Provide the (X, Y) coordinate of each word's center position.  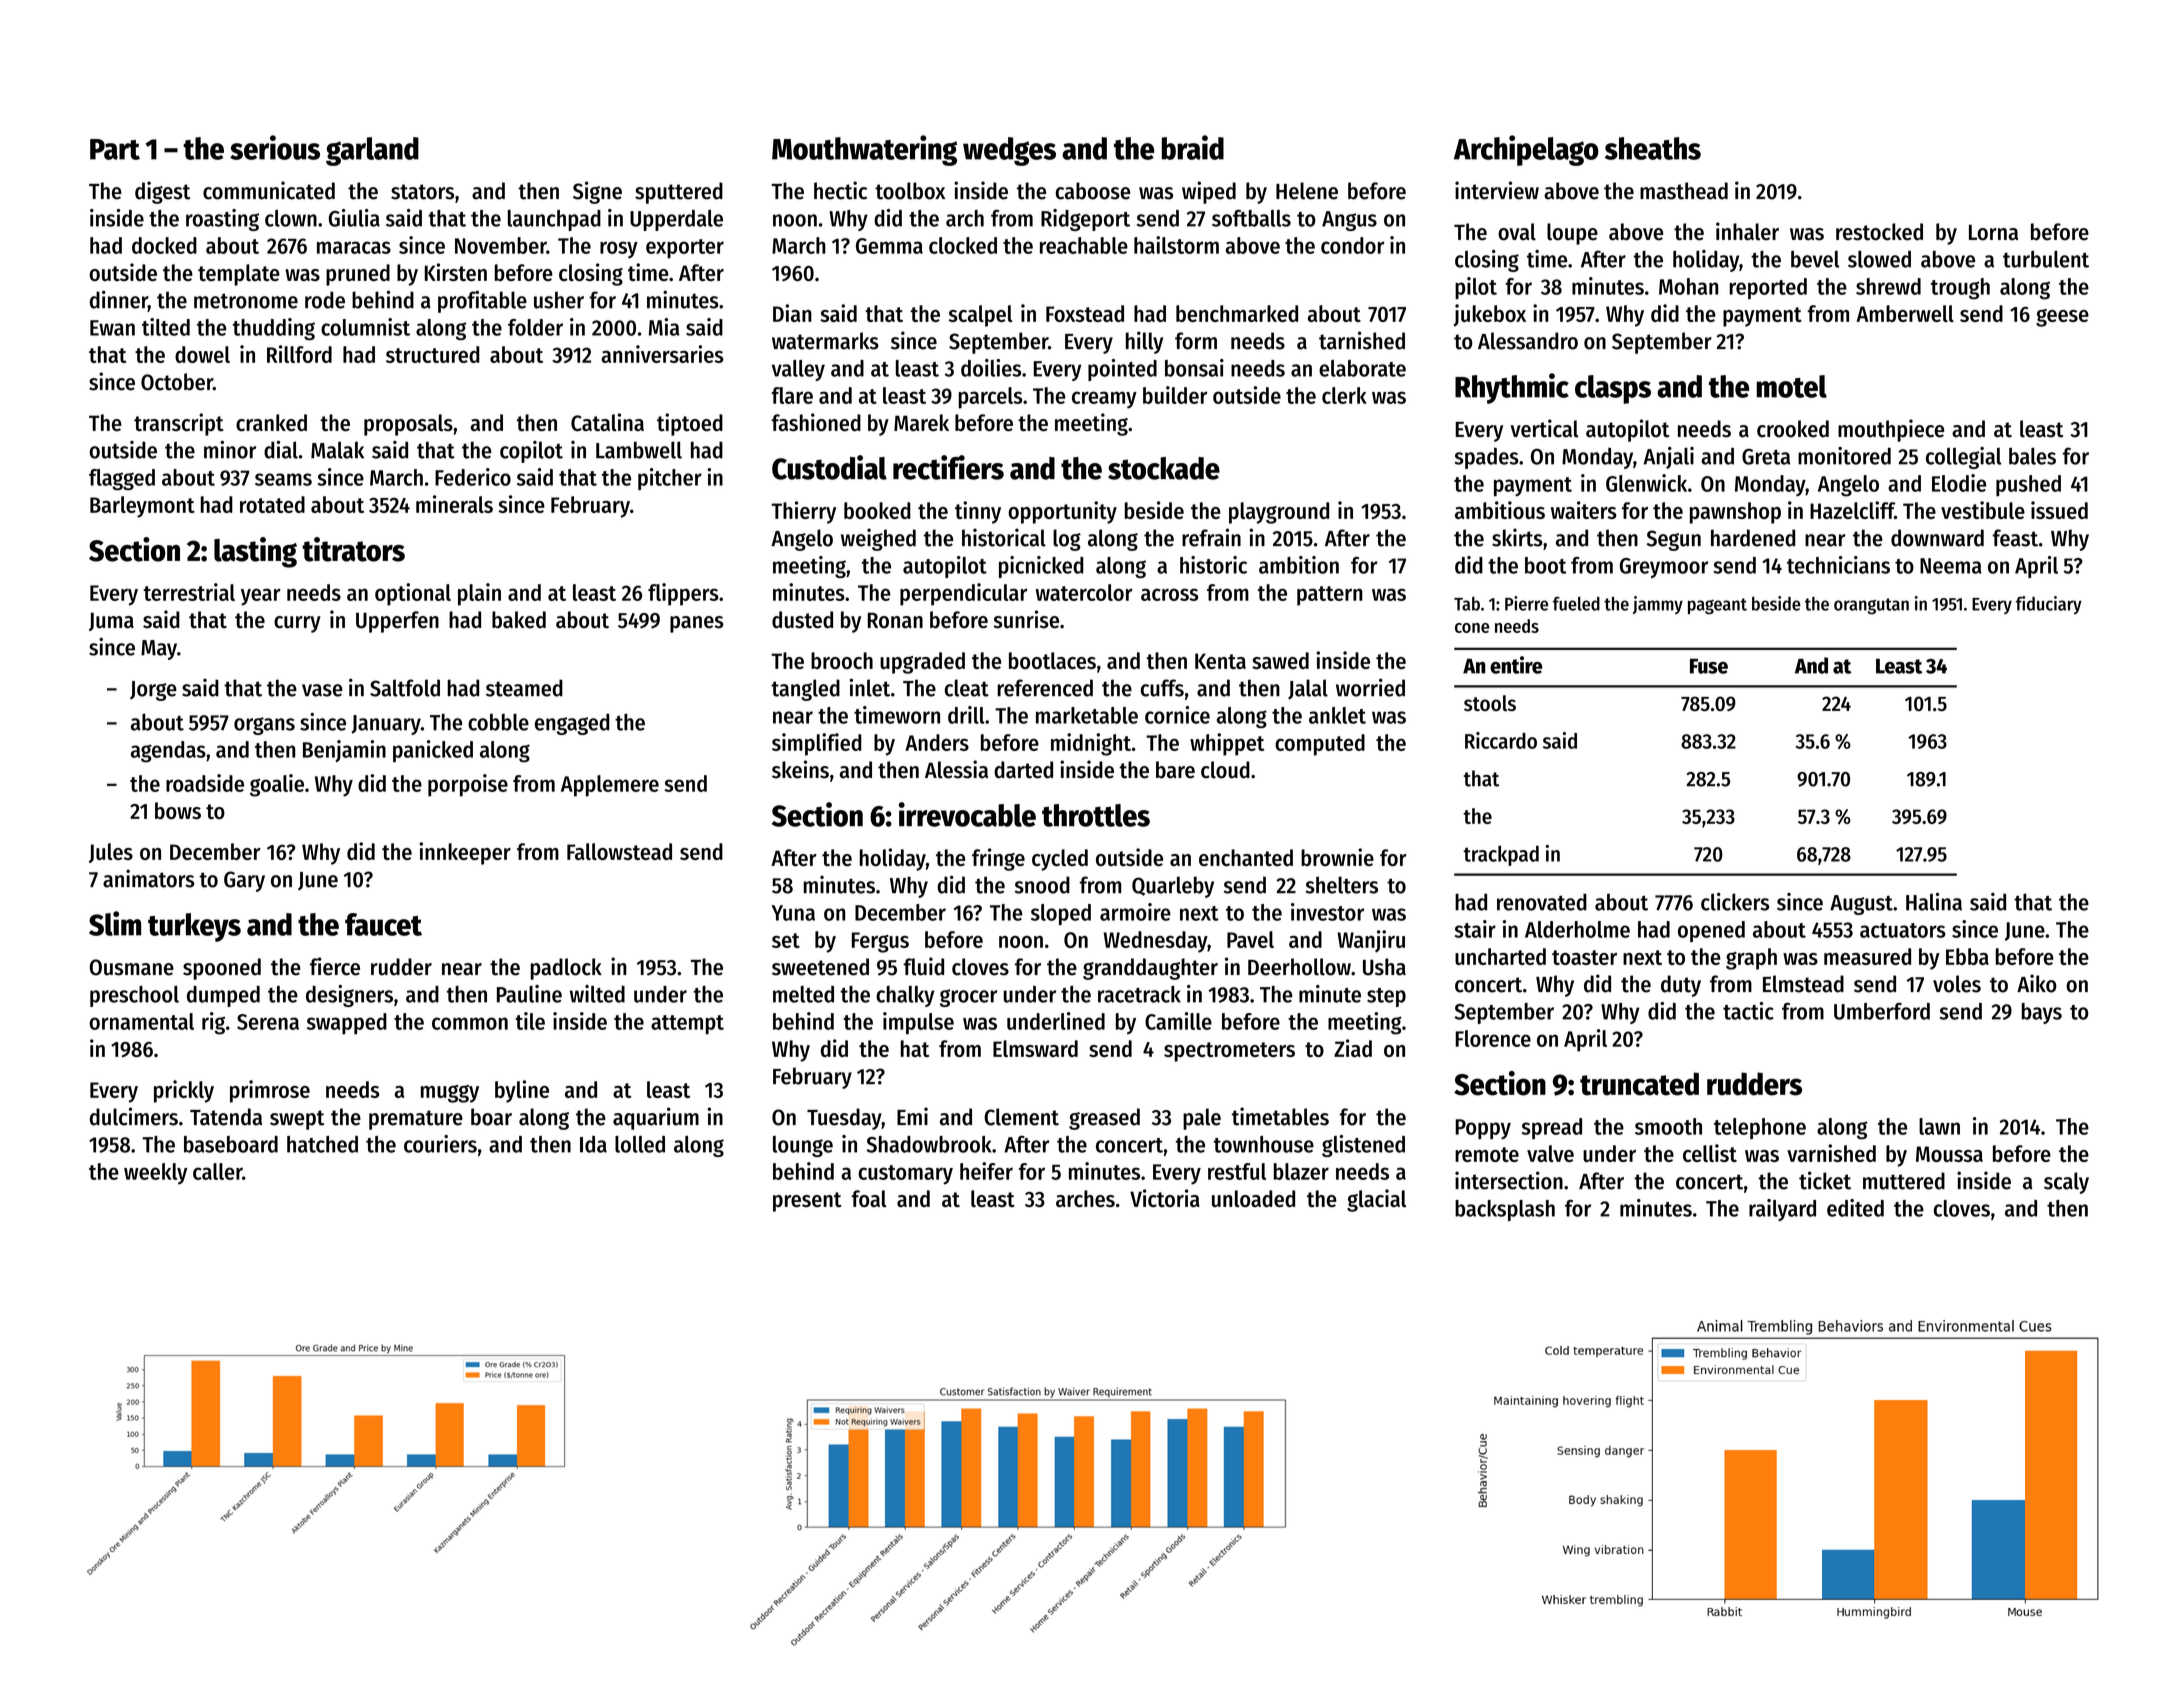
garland (372, 151)
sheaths (1653, 148)
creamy (1104, 400)
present (807, 1202)
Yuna (793, 913)
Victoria (1165, 1198)
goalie (277, 785)
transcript (179, 424)
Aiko (2037, 983)
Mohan (1688, 286)
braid (1193, 147)
